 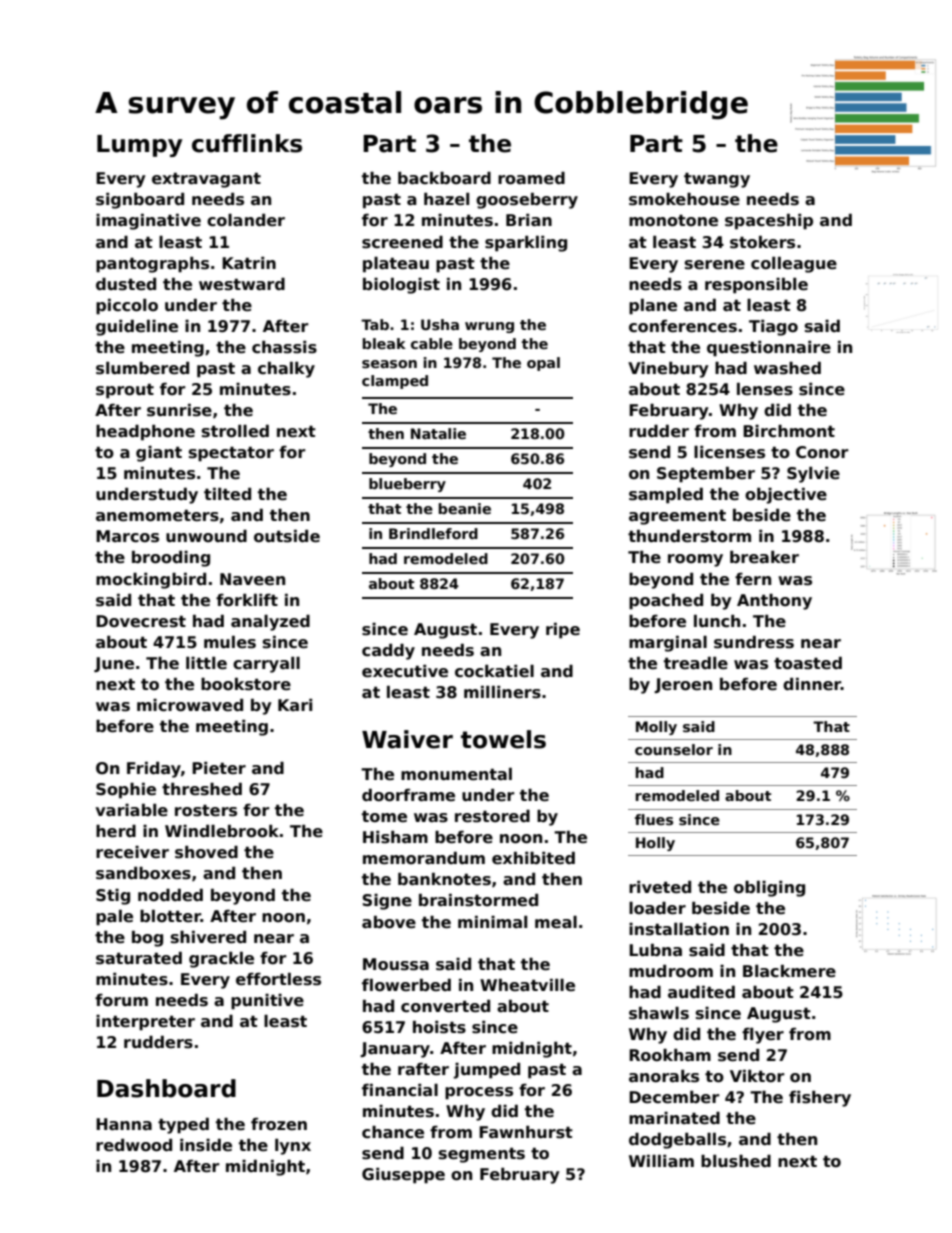 I want to click on Fawnhurst, so click(x=526, y=1132).
